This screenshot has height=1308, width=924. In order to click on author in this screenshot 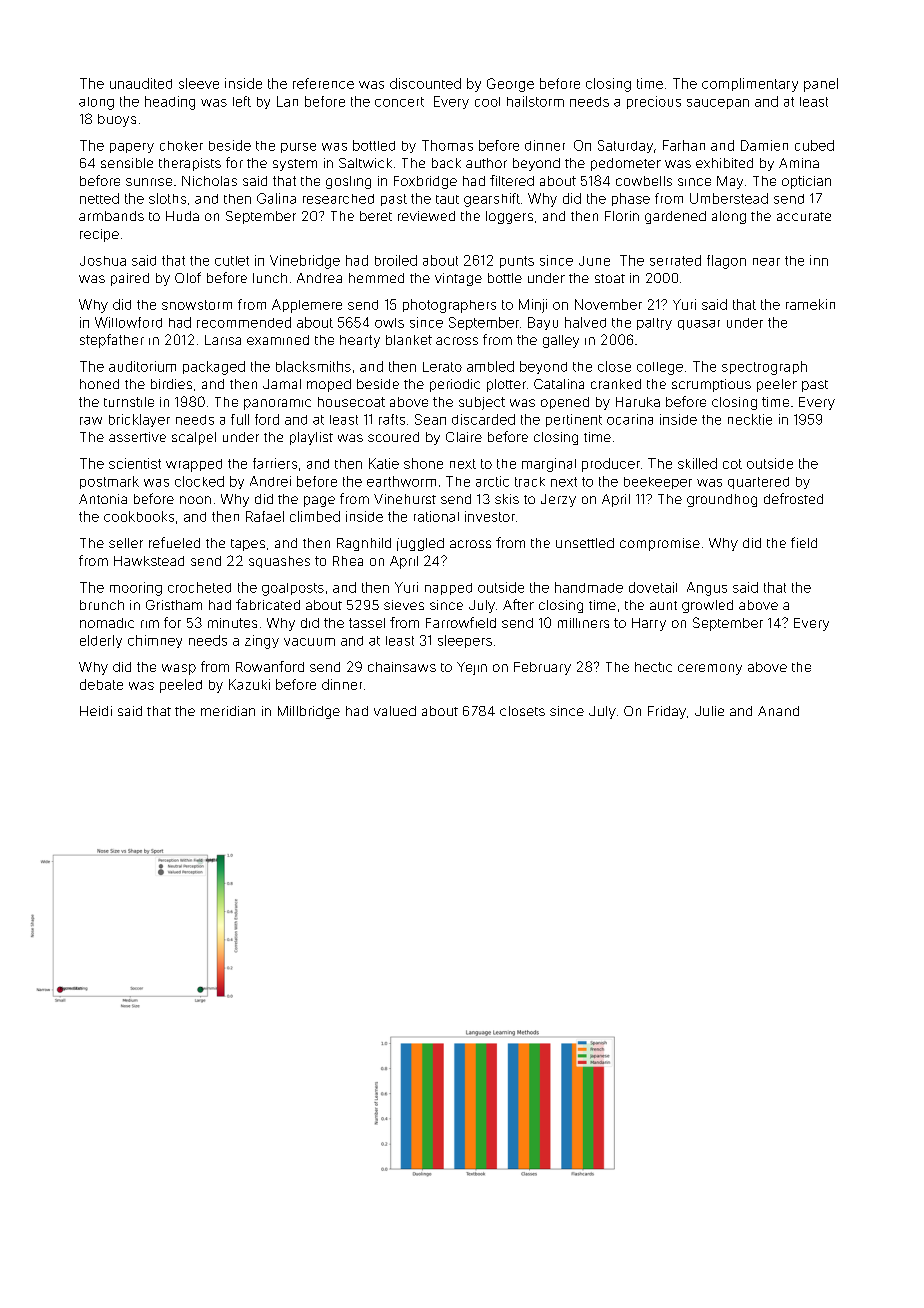, I will do `click(486, 163)`.
